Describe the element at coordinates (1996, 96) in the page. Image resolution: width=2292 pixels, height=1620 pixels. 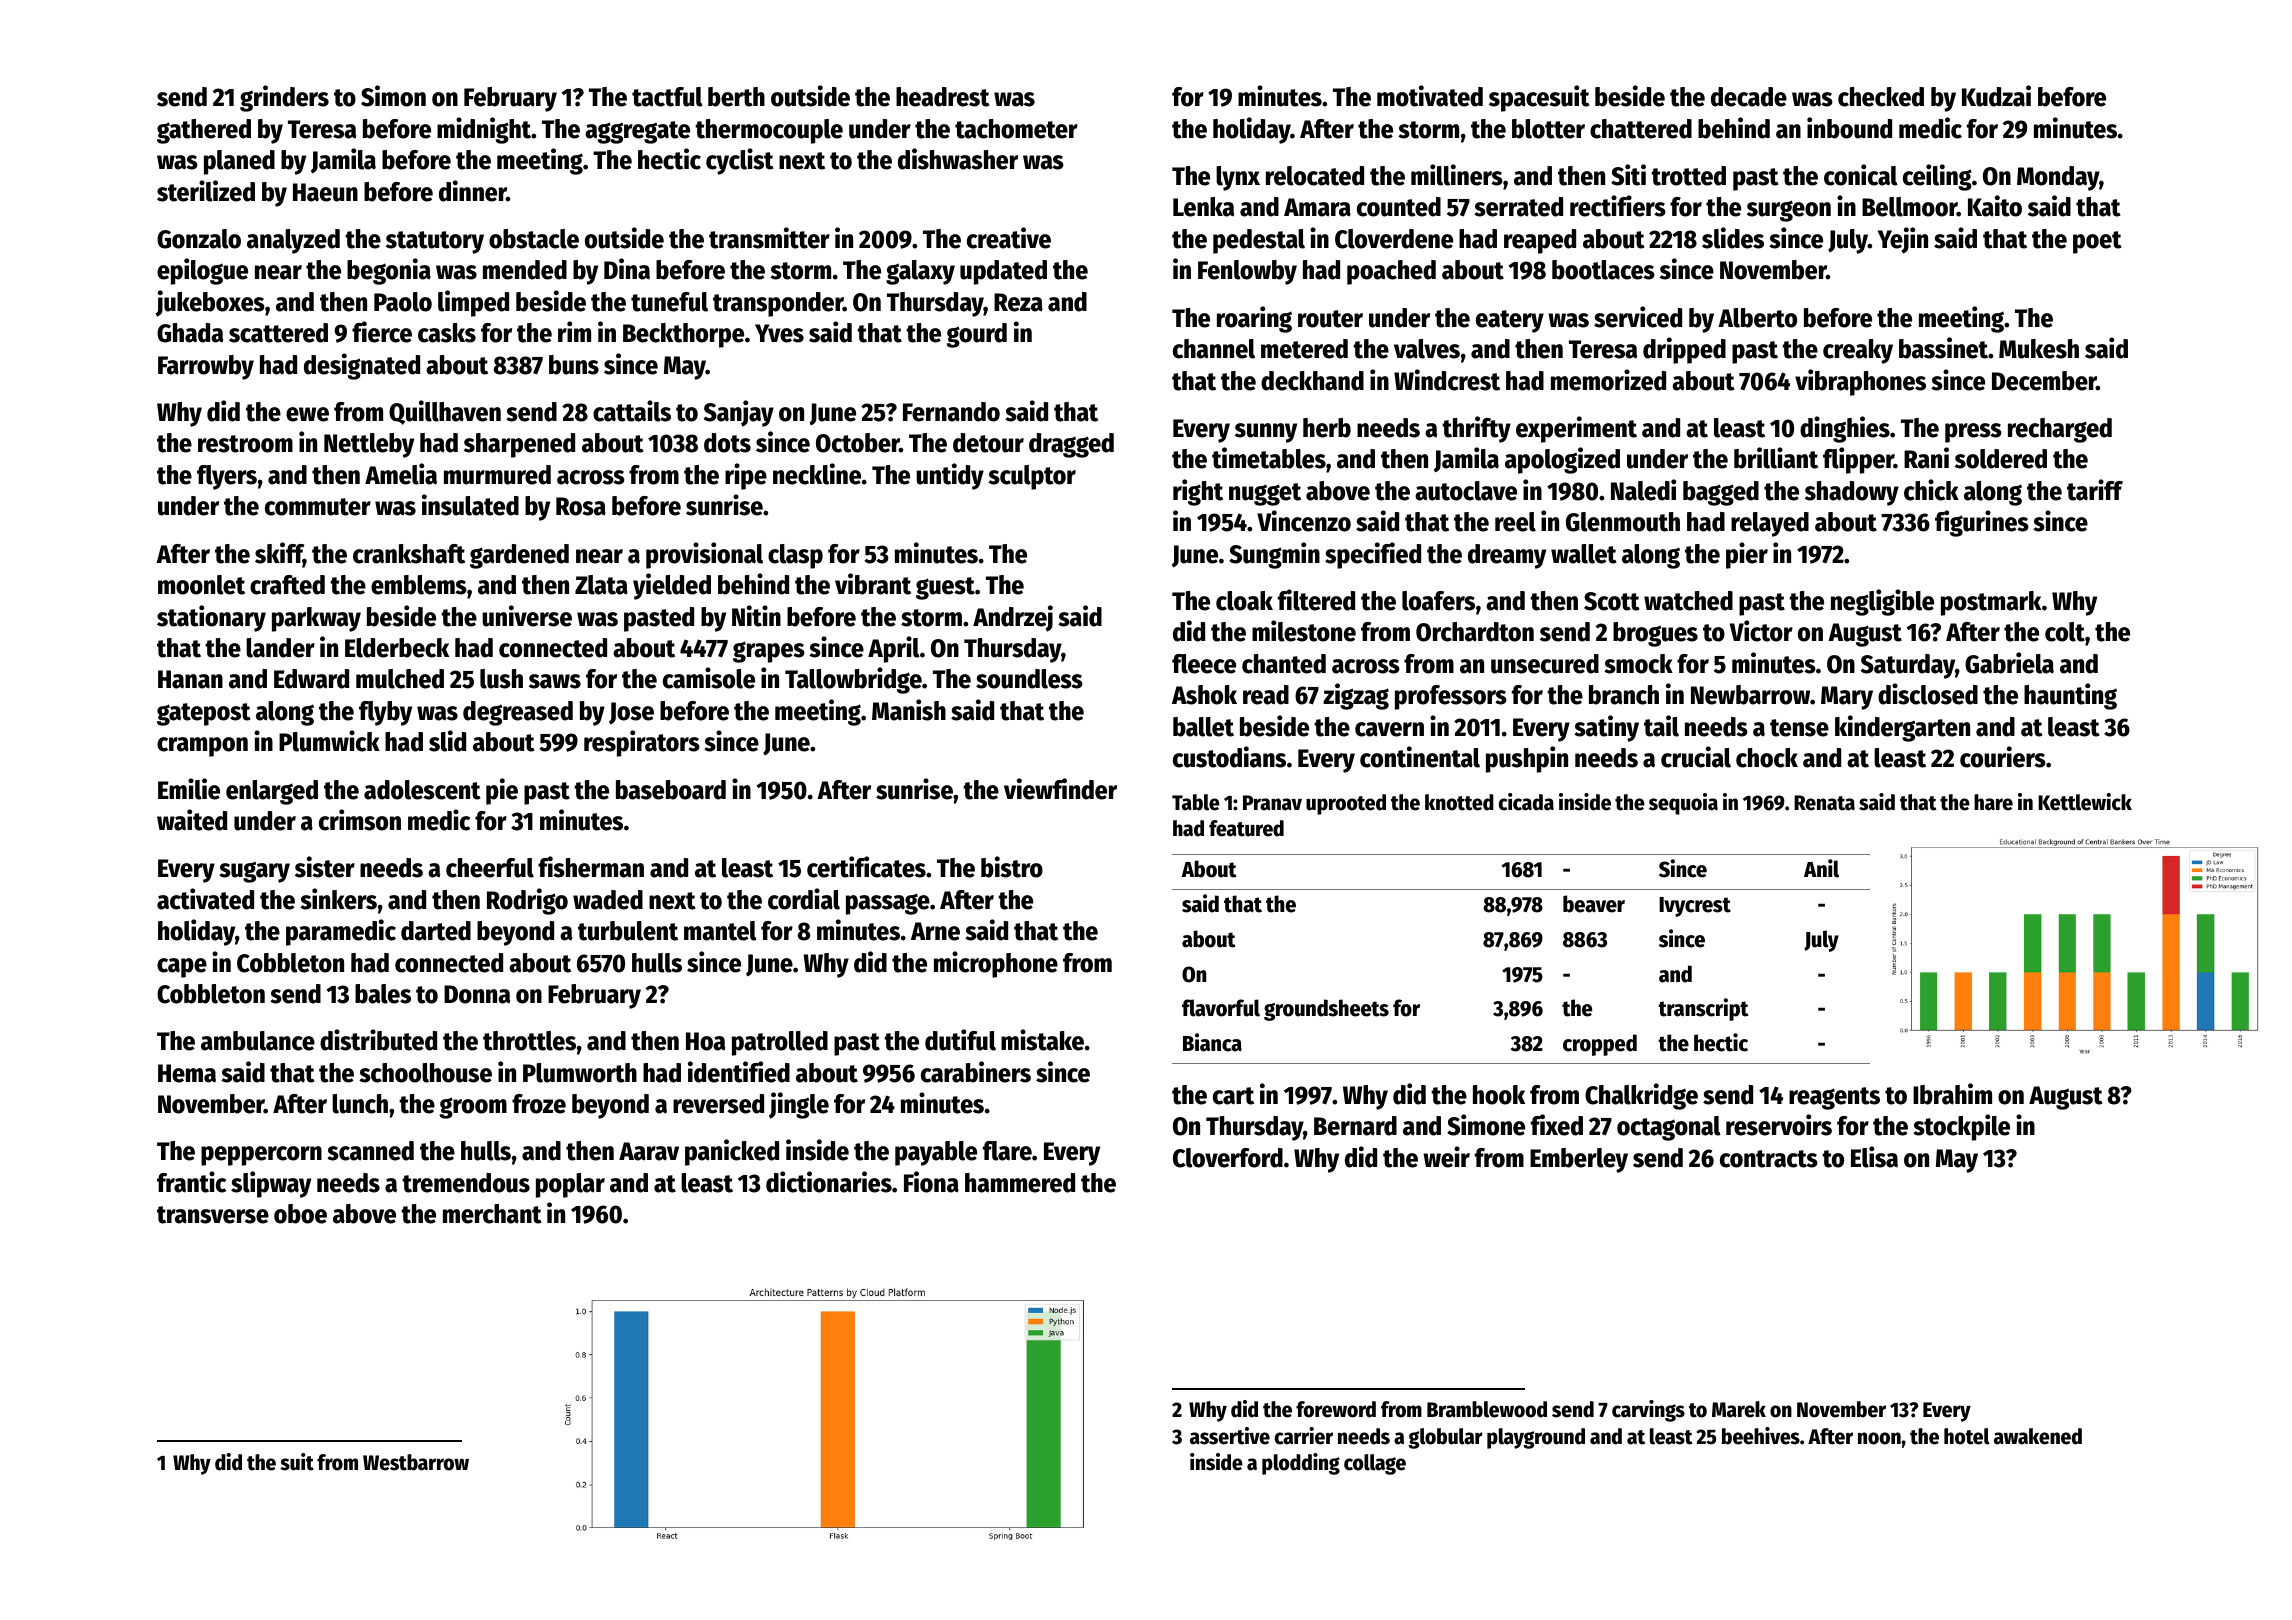
I see `Kudzai` at that location.
